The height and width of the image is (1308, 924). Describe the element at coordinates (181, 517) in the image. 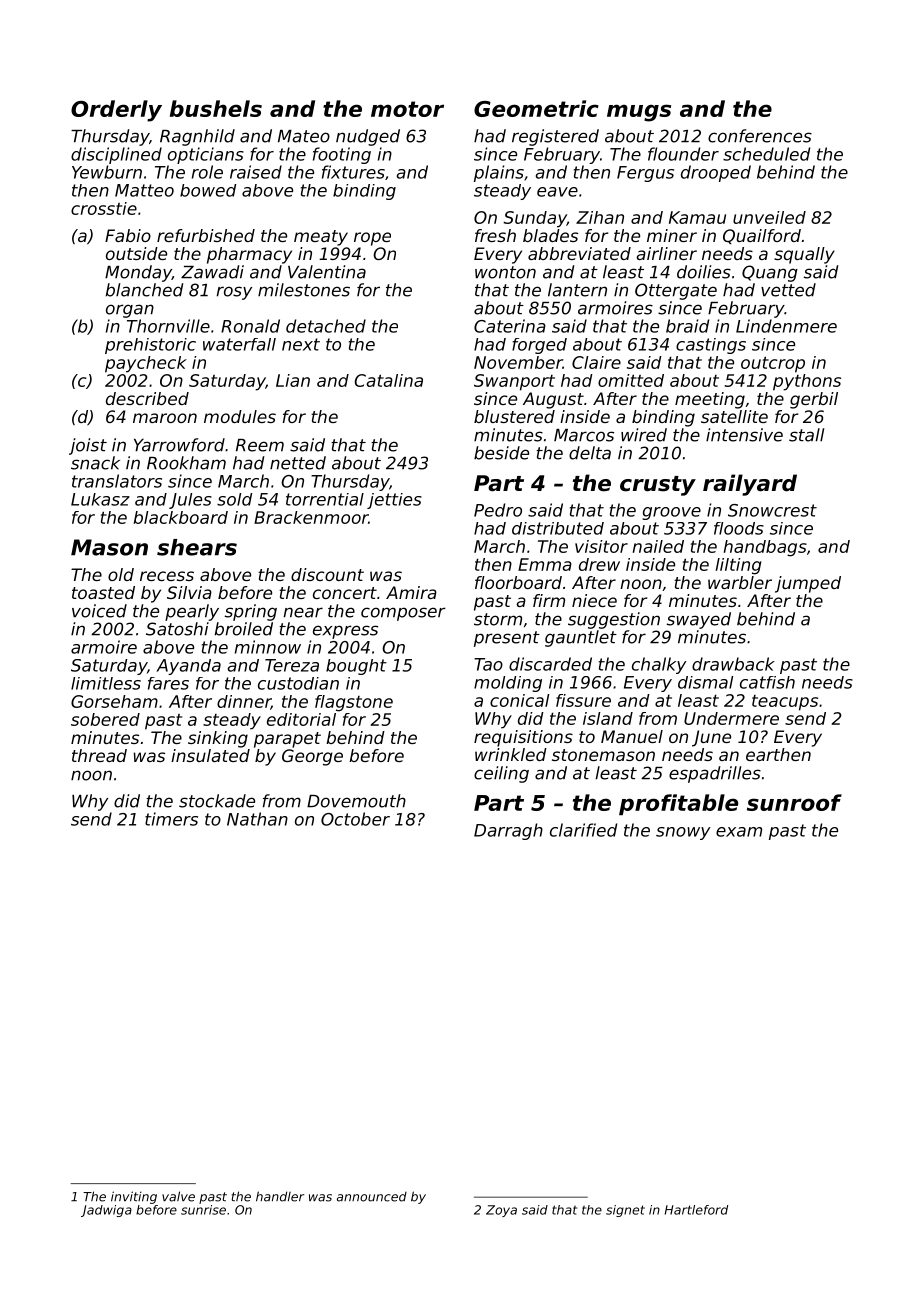

I see `blackboard` at that location.
